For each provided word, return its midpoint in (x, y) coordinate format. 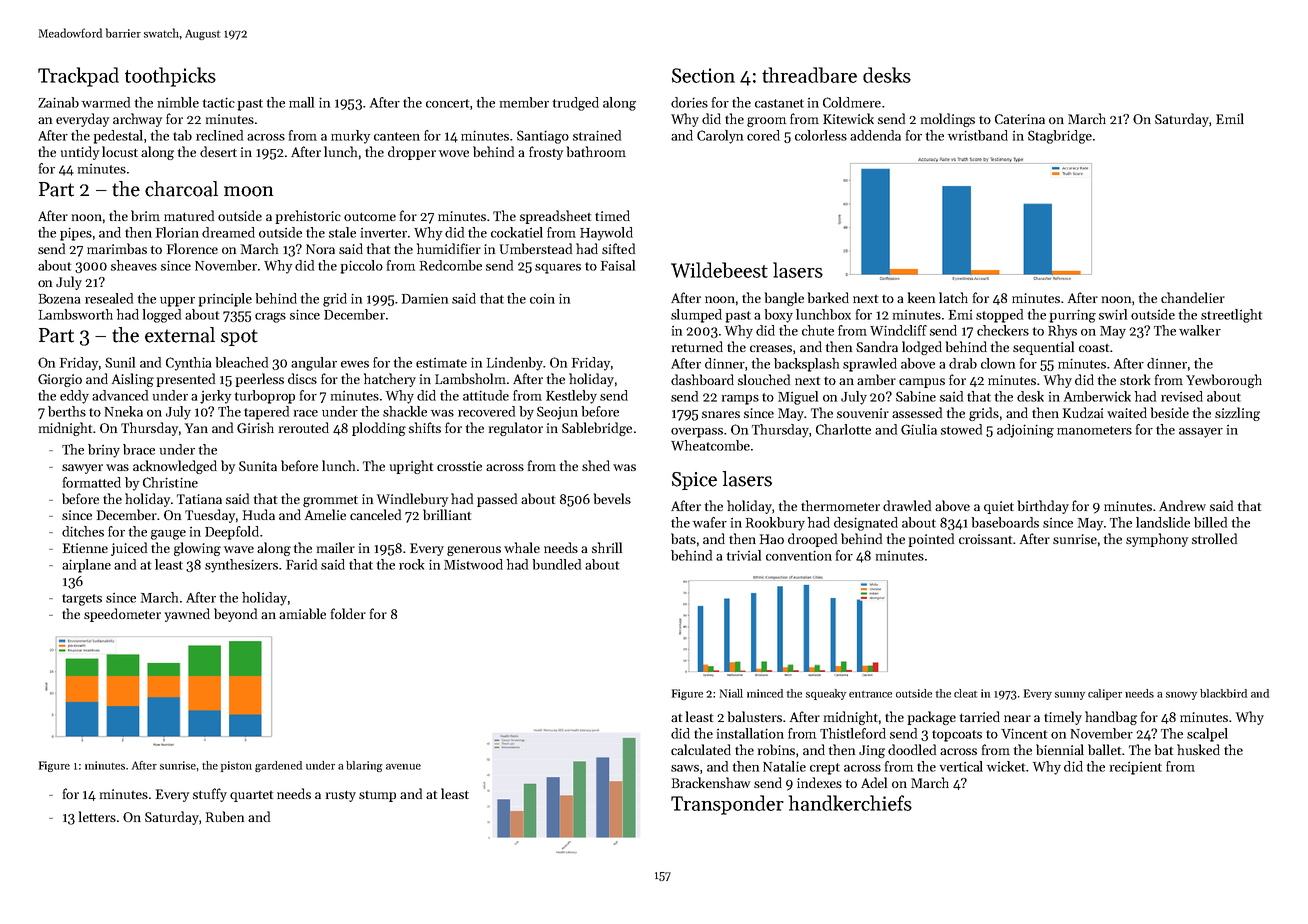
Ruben (225, 816)
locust (120, 151)
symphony (1157, 540)
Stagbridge (1060, 137)
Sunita (258, 466)
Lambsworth (76, 314)
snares (721, 414)
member (524, 102)
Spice (694, 481)
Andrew (1182, 505)
